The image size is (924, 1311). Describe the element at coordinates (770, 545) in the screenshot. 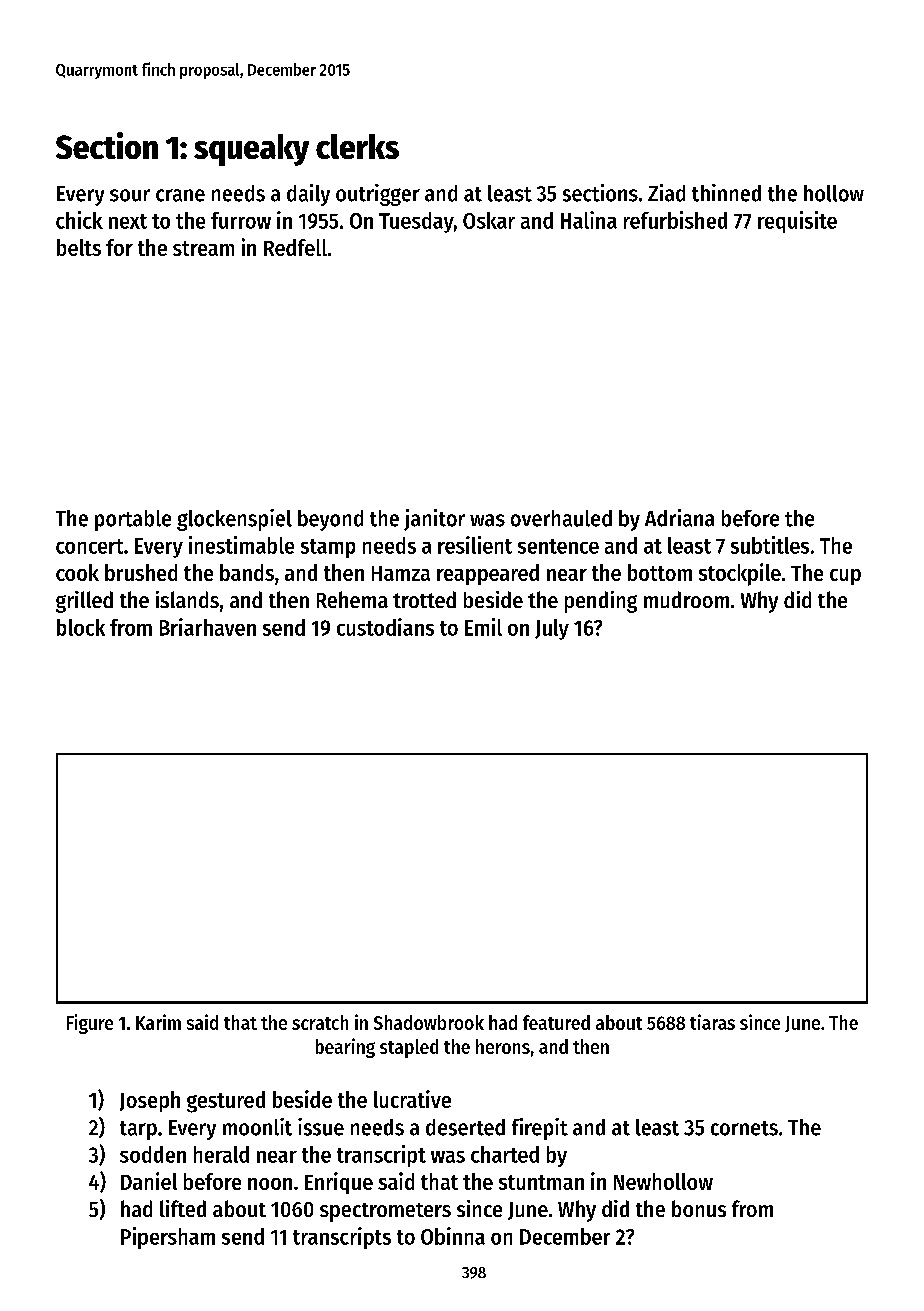

I see `subtitles` at that location.
